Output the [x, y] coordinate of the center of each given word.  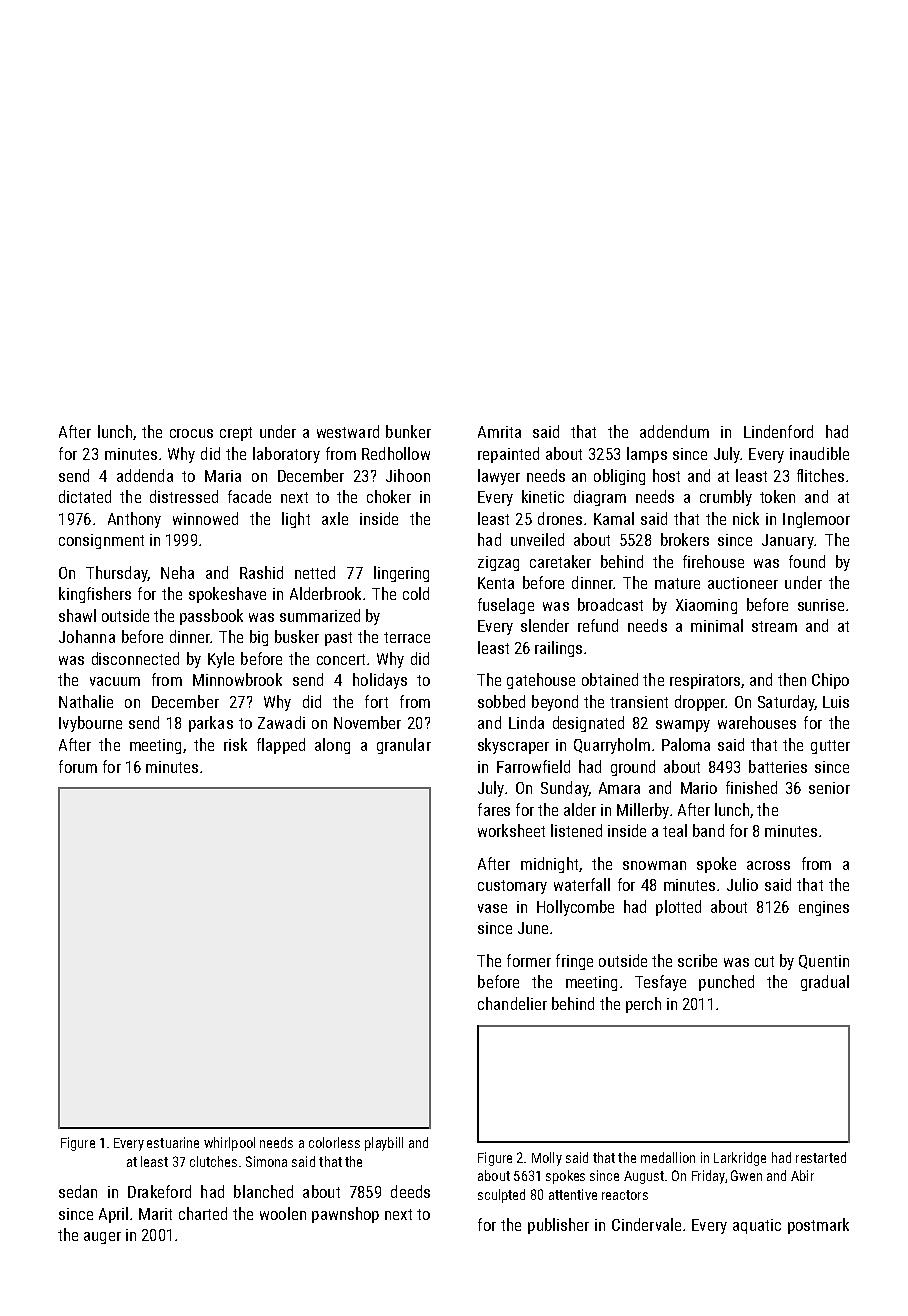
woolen [283, 1213]
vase [492, 908]
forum [78, 766]
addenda [145, 475]
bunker [408, 431]
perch [643, 1005]
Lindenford [778, 431]
